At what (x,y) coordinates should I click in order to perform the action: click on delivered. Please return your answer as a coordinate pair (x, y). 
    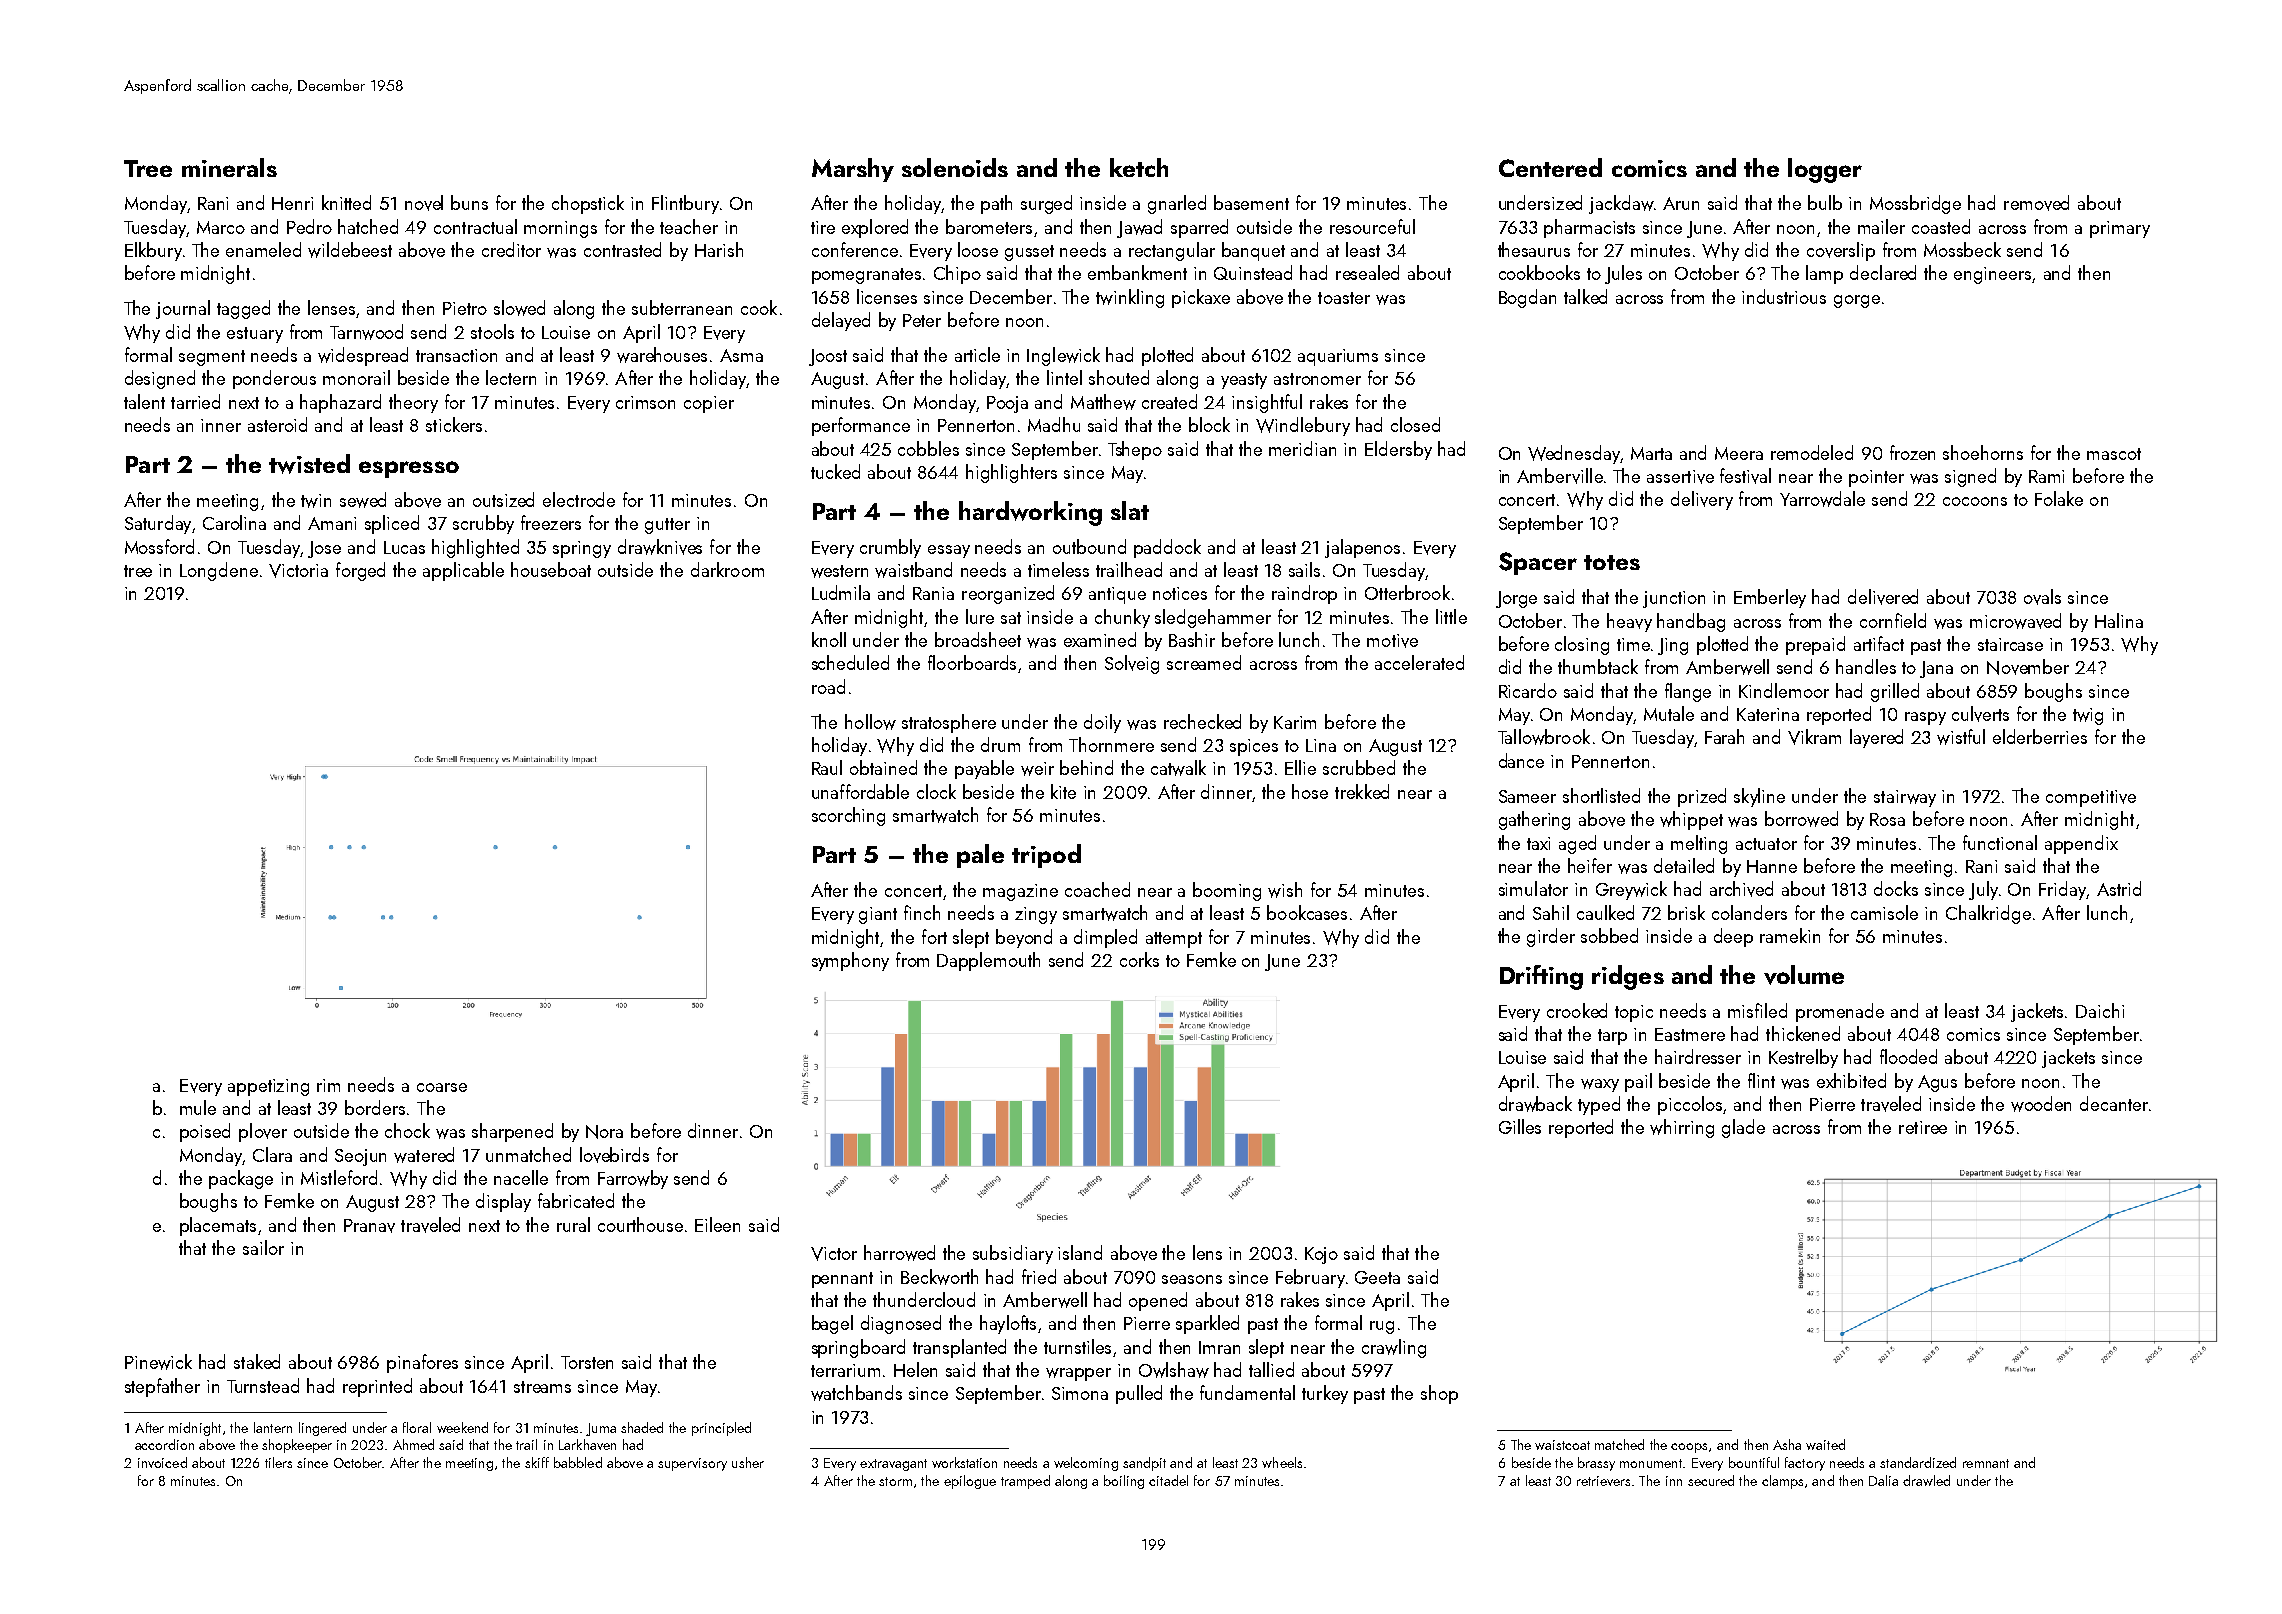
    Looking at the image, I should click on (1883, 597).
